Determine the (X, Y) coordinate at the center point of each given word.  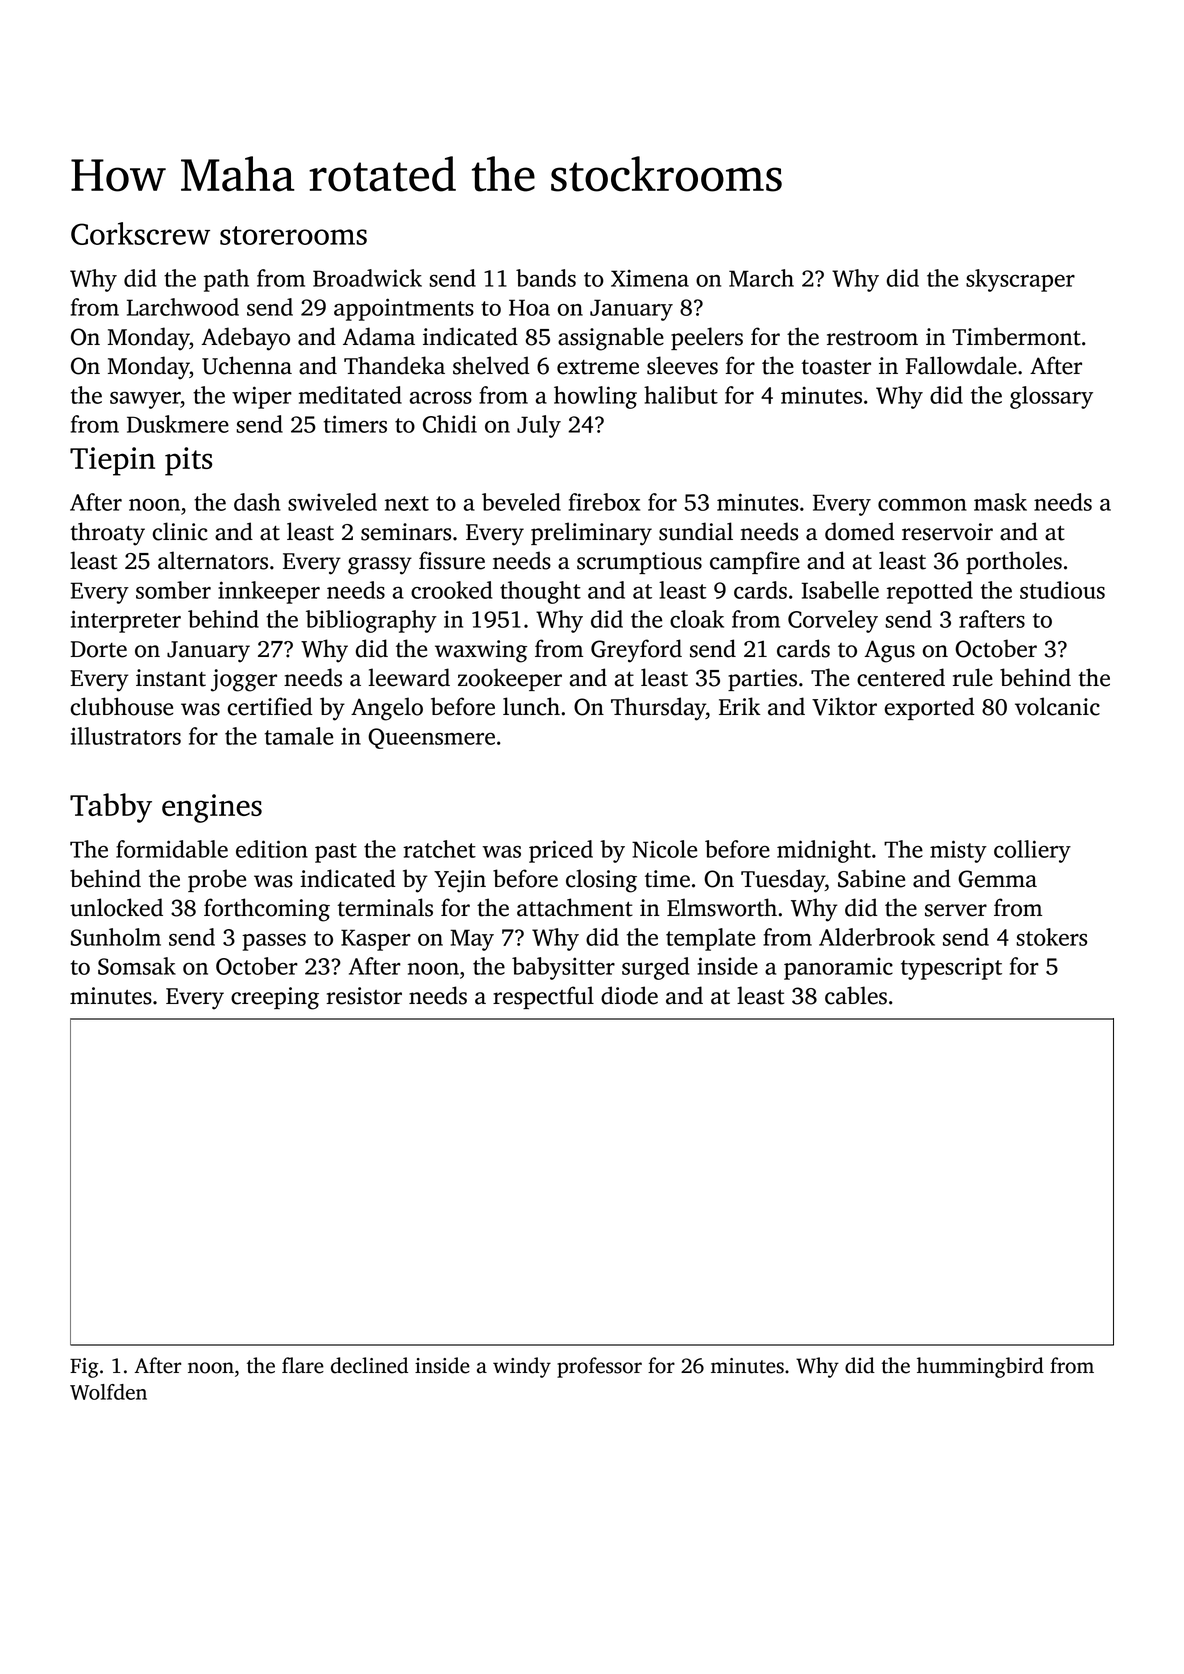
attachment (575, 907)
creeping (275, 998)
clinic (180, 531)
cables (856, 995)
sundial (696, 531)
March (761, 278)
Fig (84, 1368)
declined (369, 1365)
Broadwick (367, 278)
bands (546, 278)
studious (1062, 590)
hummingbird (980, 1367)
